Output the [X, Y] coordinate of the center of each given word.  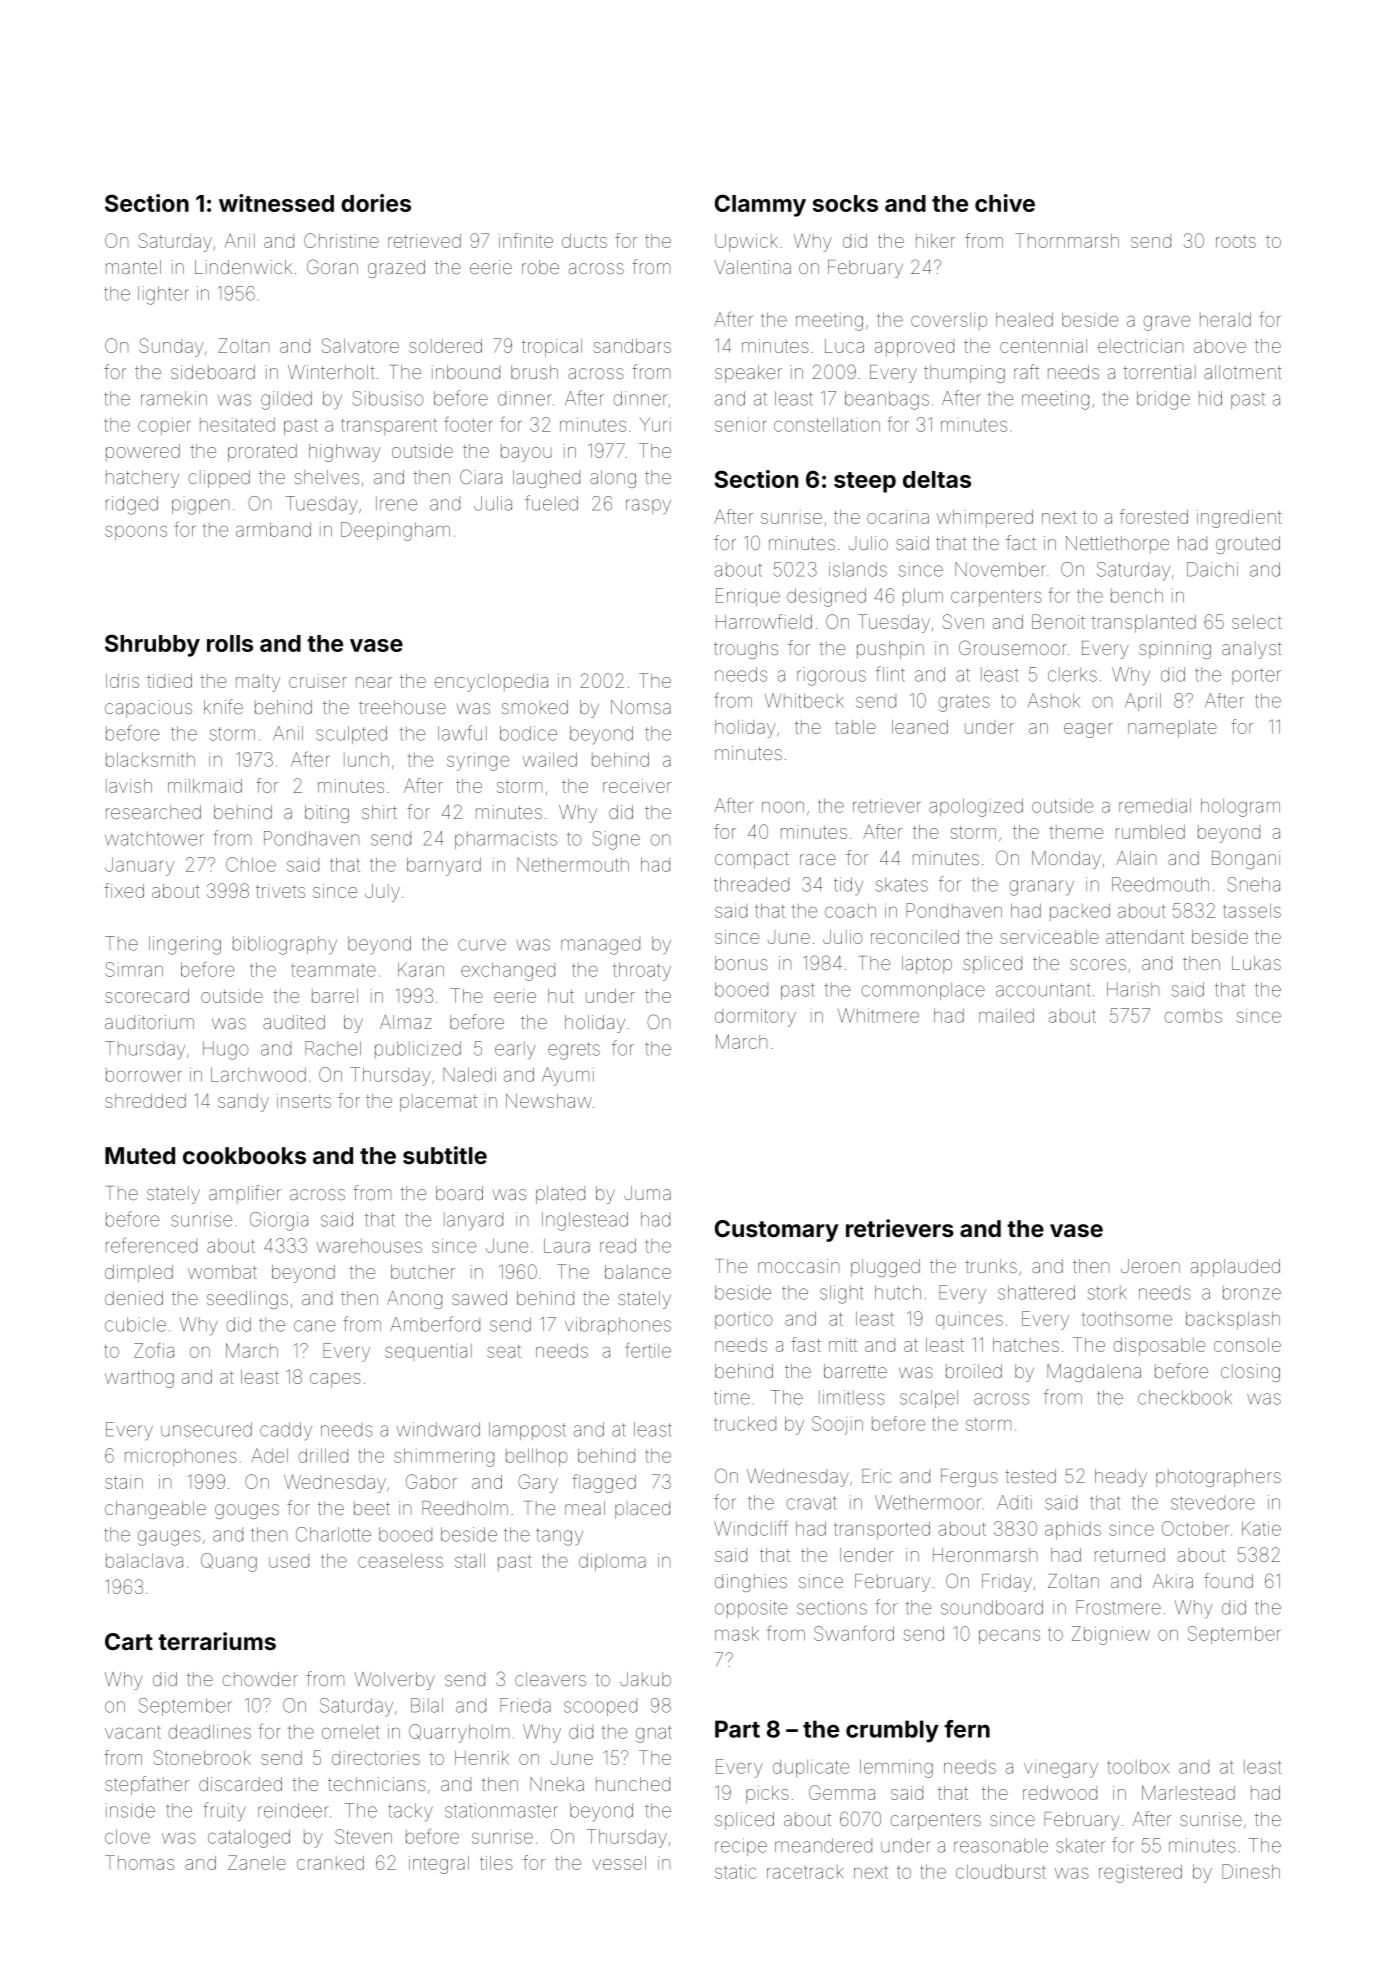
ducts [584, 241]
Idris [122, 681]
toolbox [1138, 1766]
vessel [619, 1863]
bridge [1163, 400]
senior [740, 426]
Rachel [333, 1048]
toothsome [1127, 1319]
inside [130, 1810]
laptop [927, 965]
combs [1193, 1016]
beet [372, 1508]
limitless [852, 1397]
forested [1154, 516]
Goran [332, 266]
